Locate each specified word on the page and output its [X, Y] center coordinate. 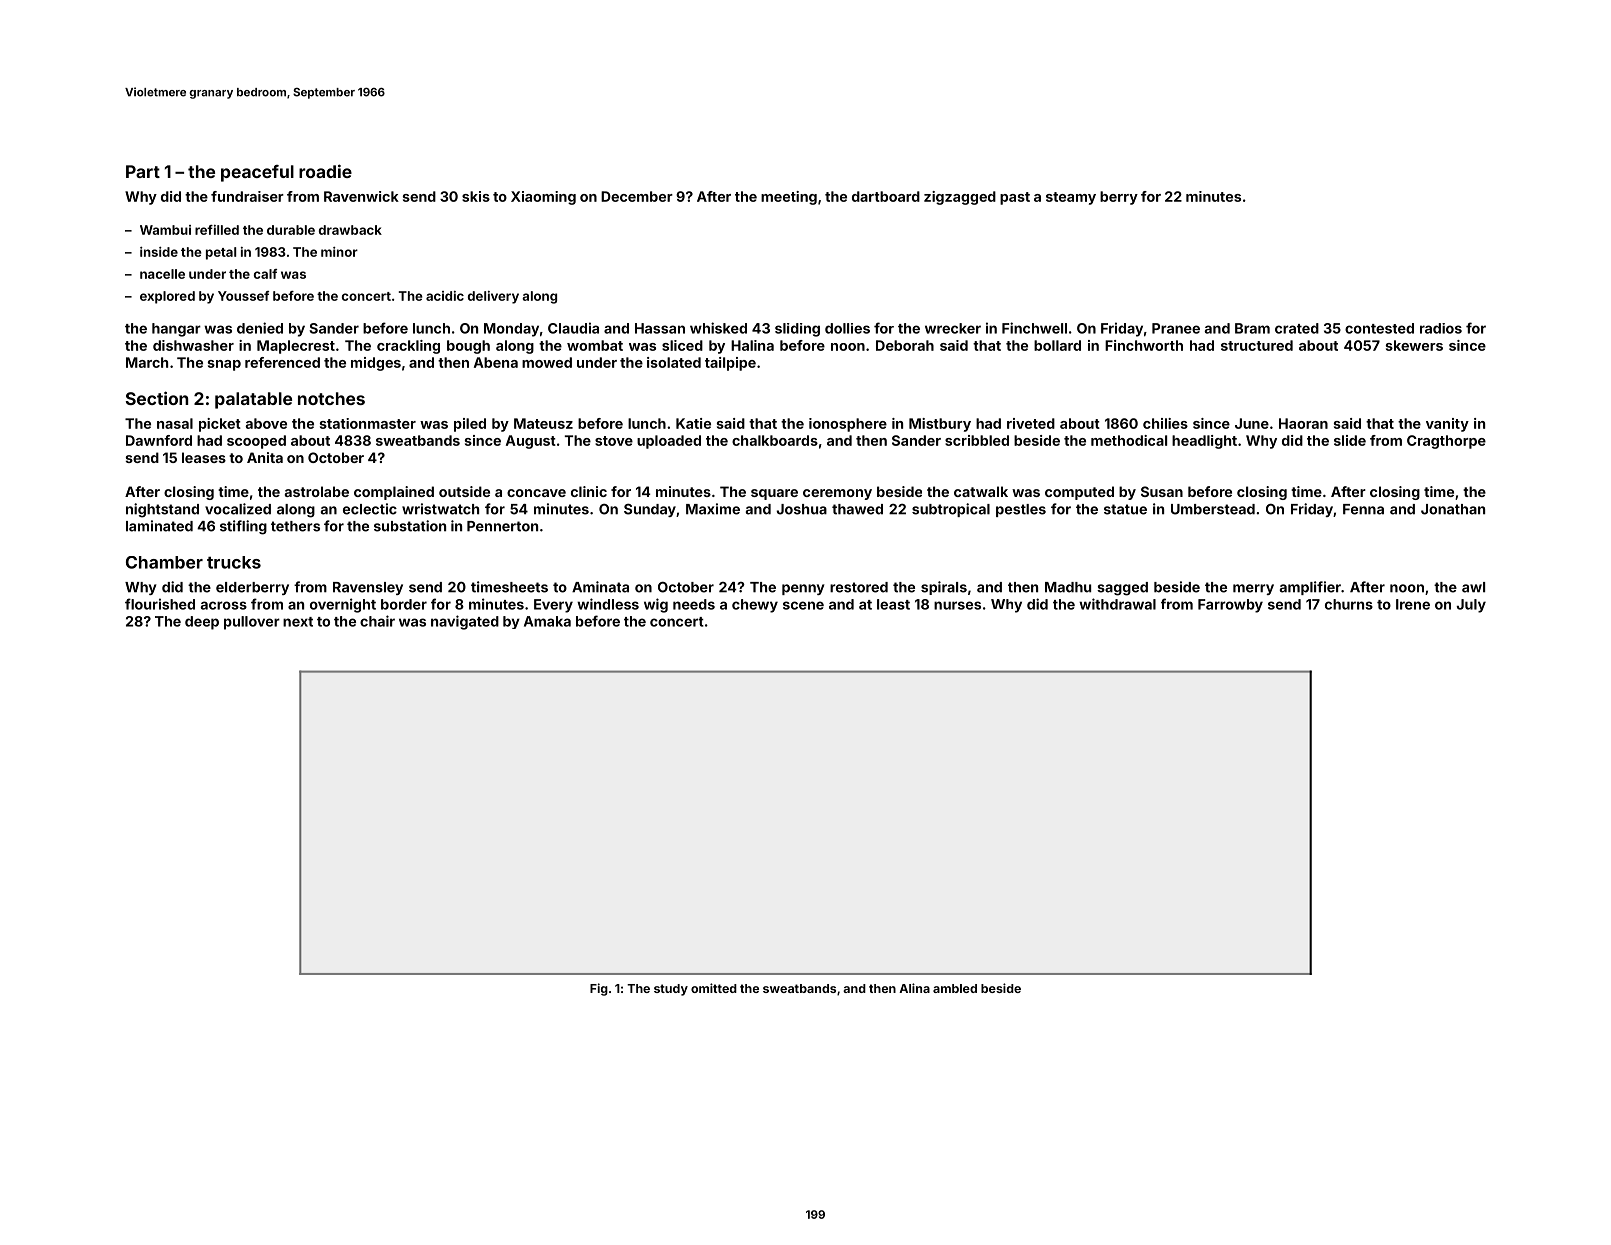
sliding [797, 330]
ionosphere [848, 425]
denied [260, 328]
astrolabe [317, 491]
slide [1350, 440]
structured [1257, 345]
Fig [599, 989]
